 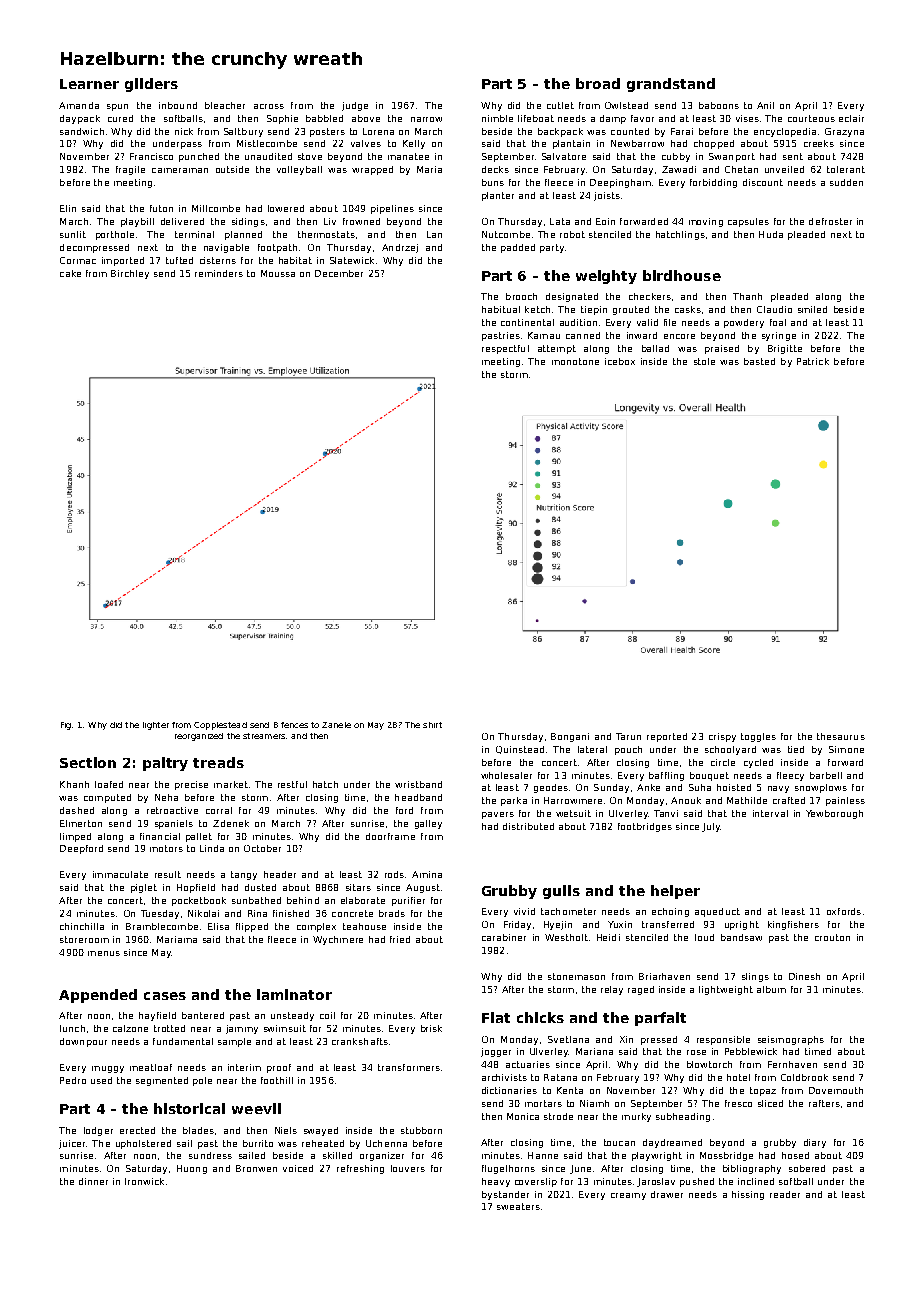 I want to click on louvers, so click(x=408, y=1168).
